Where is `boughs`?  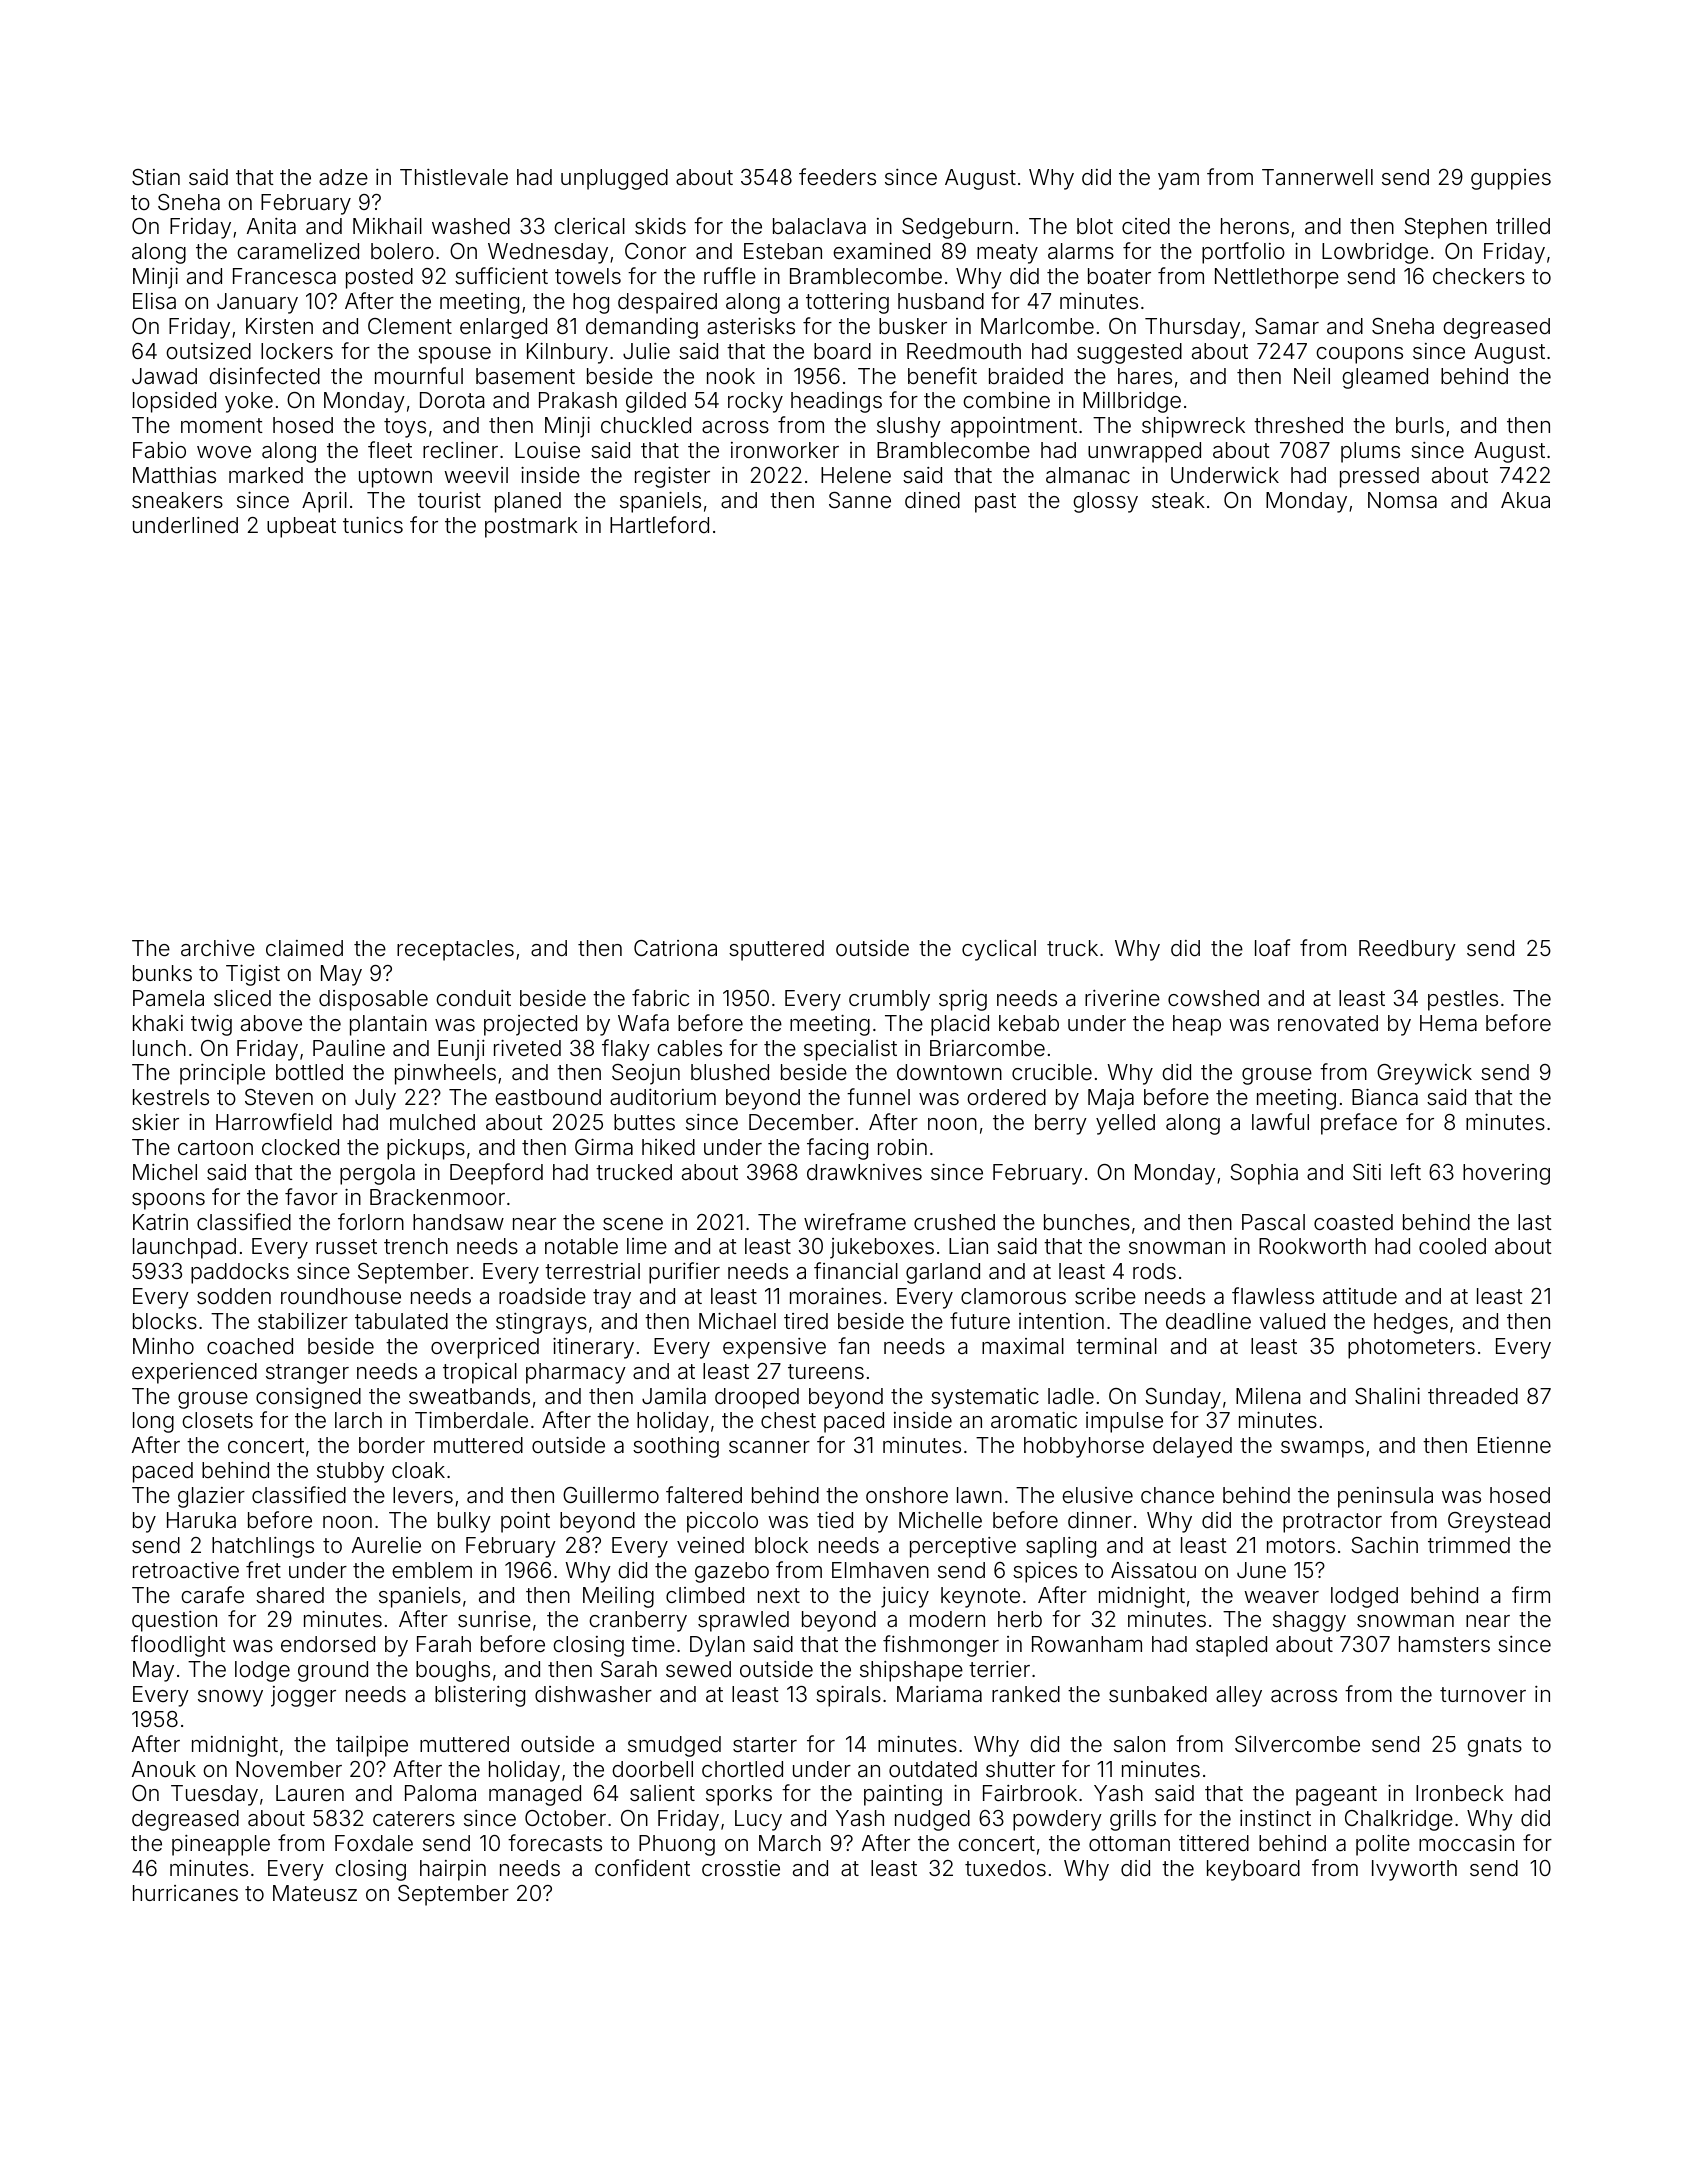 boughs is located at coordinates (453, 1671).
